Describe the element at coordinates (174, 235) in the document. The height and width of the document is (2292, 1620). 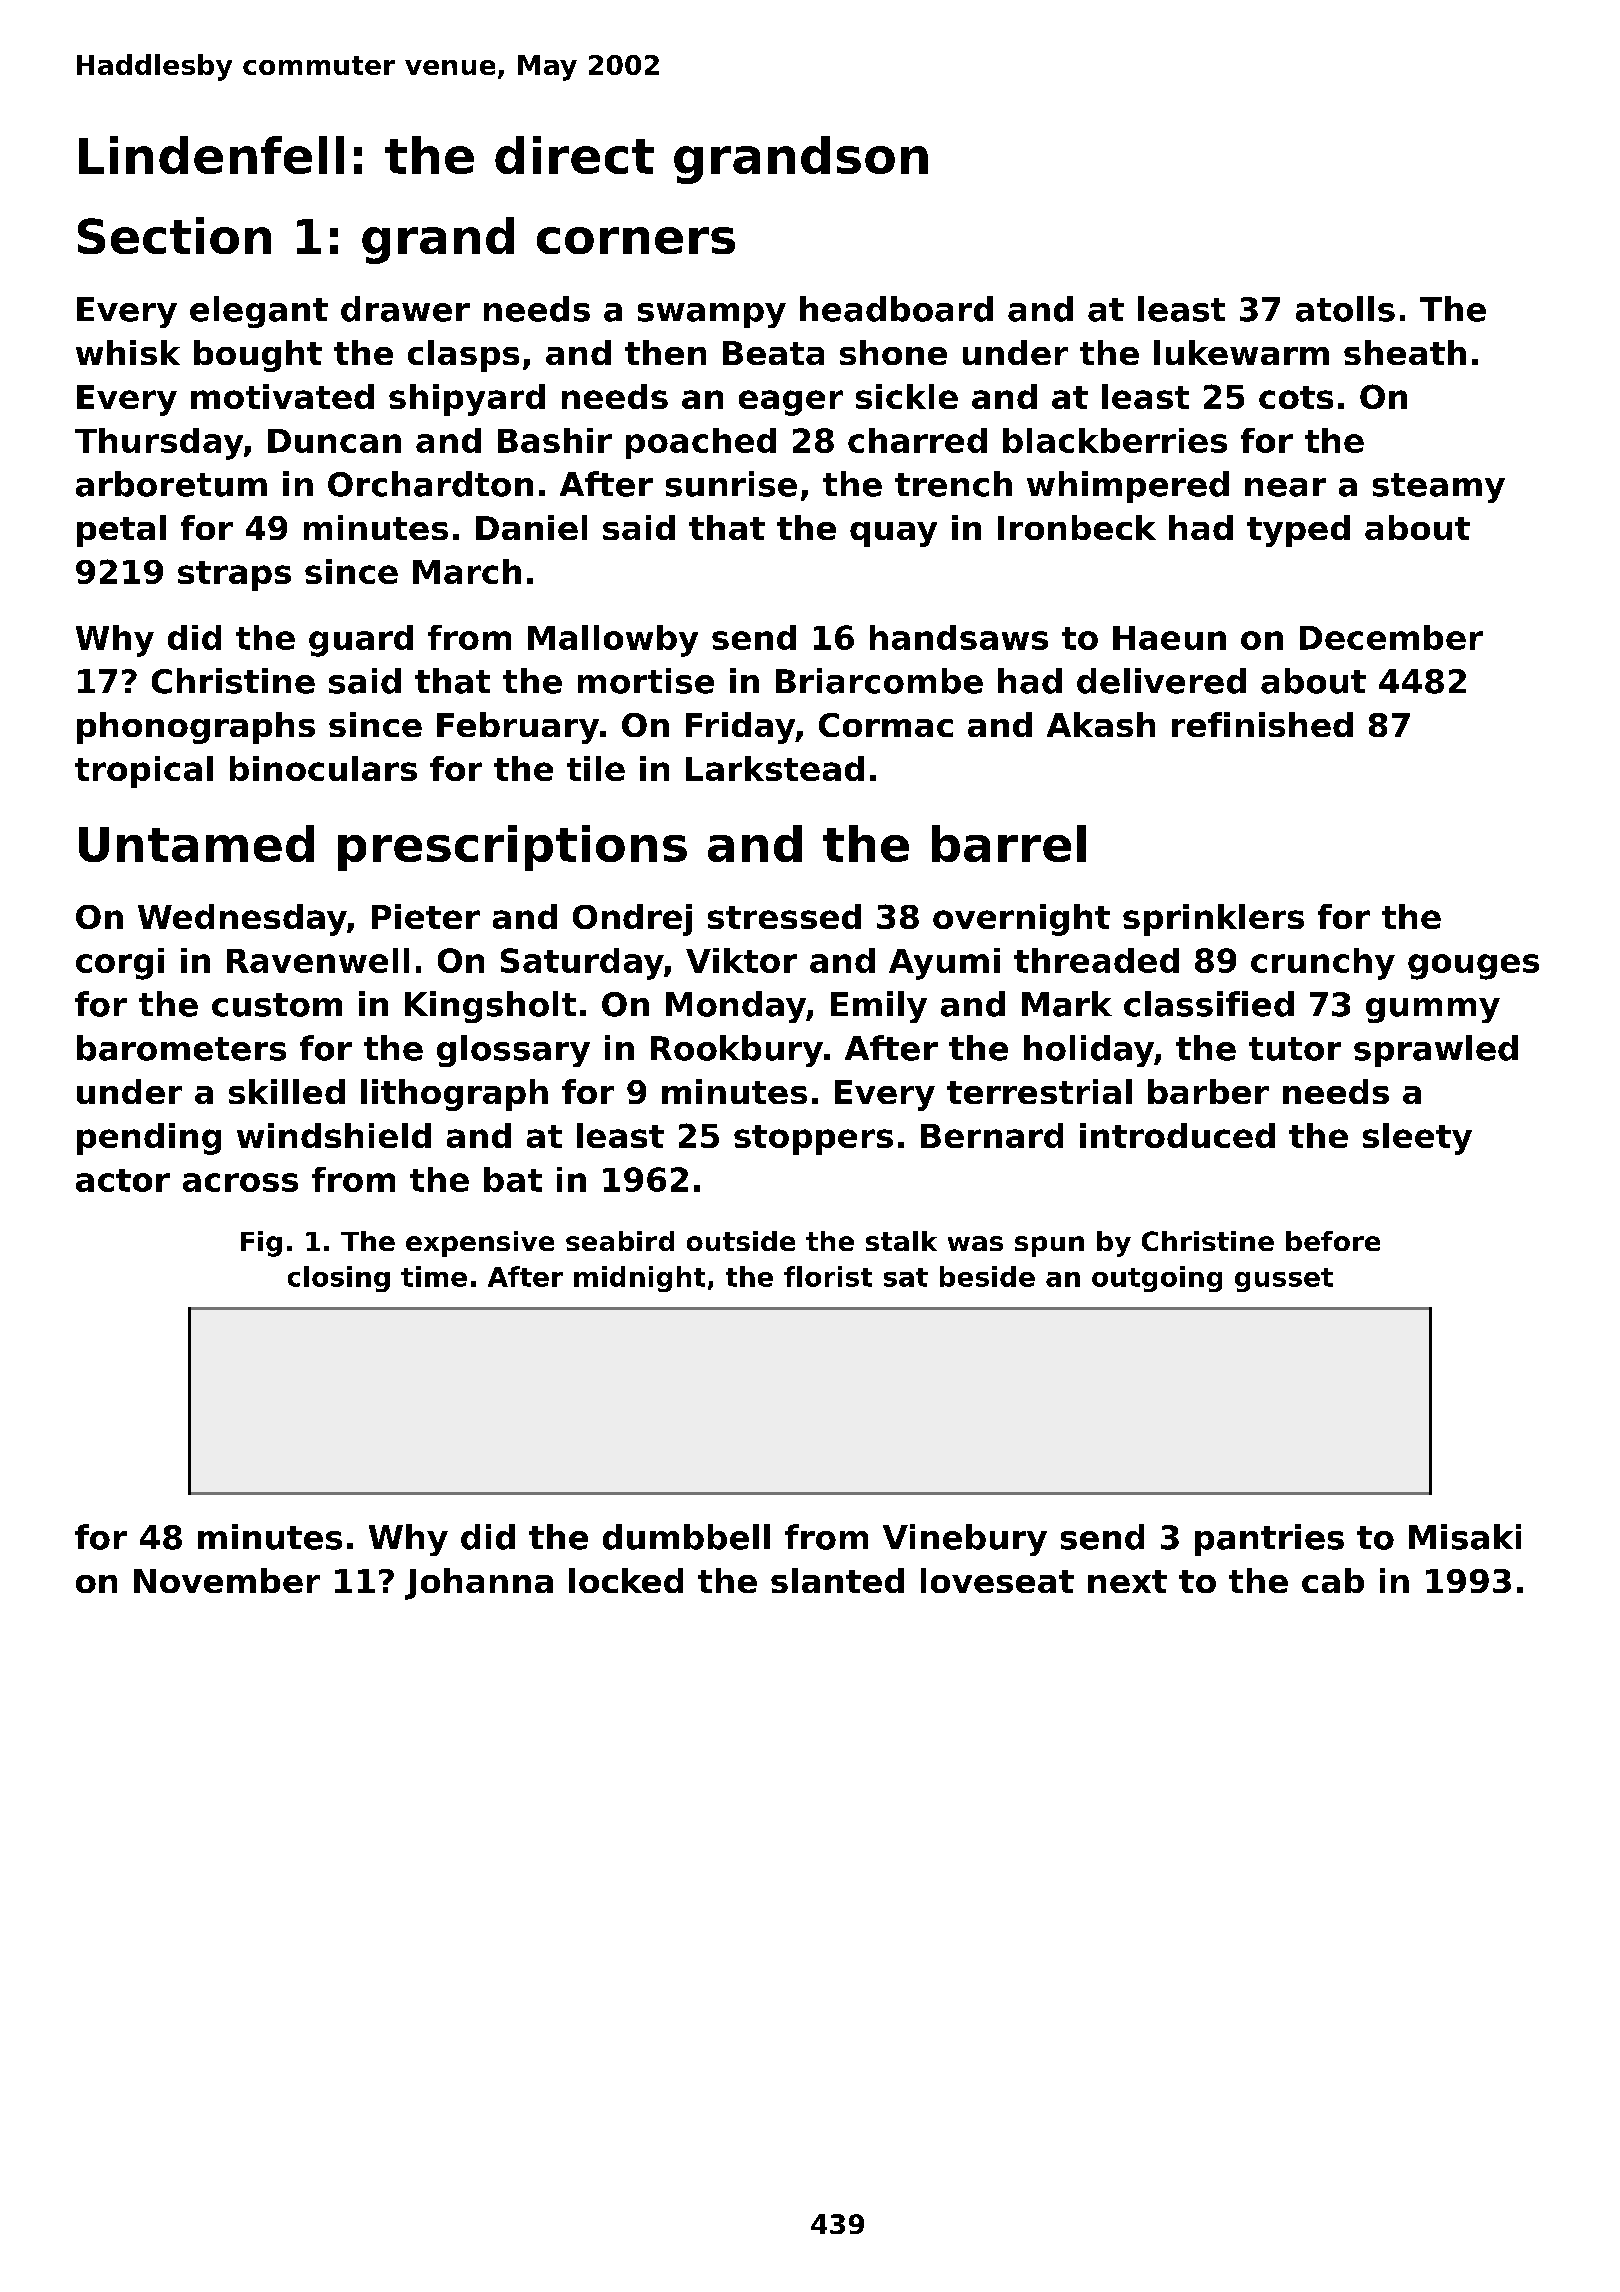
I see `Section` at that location.
